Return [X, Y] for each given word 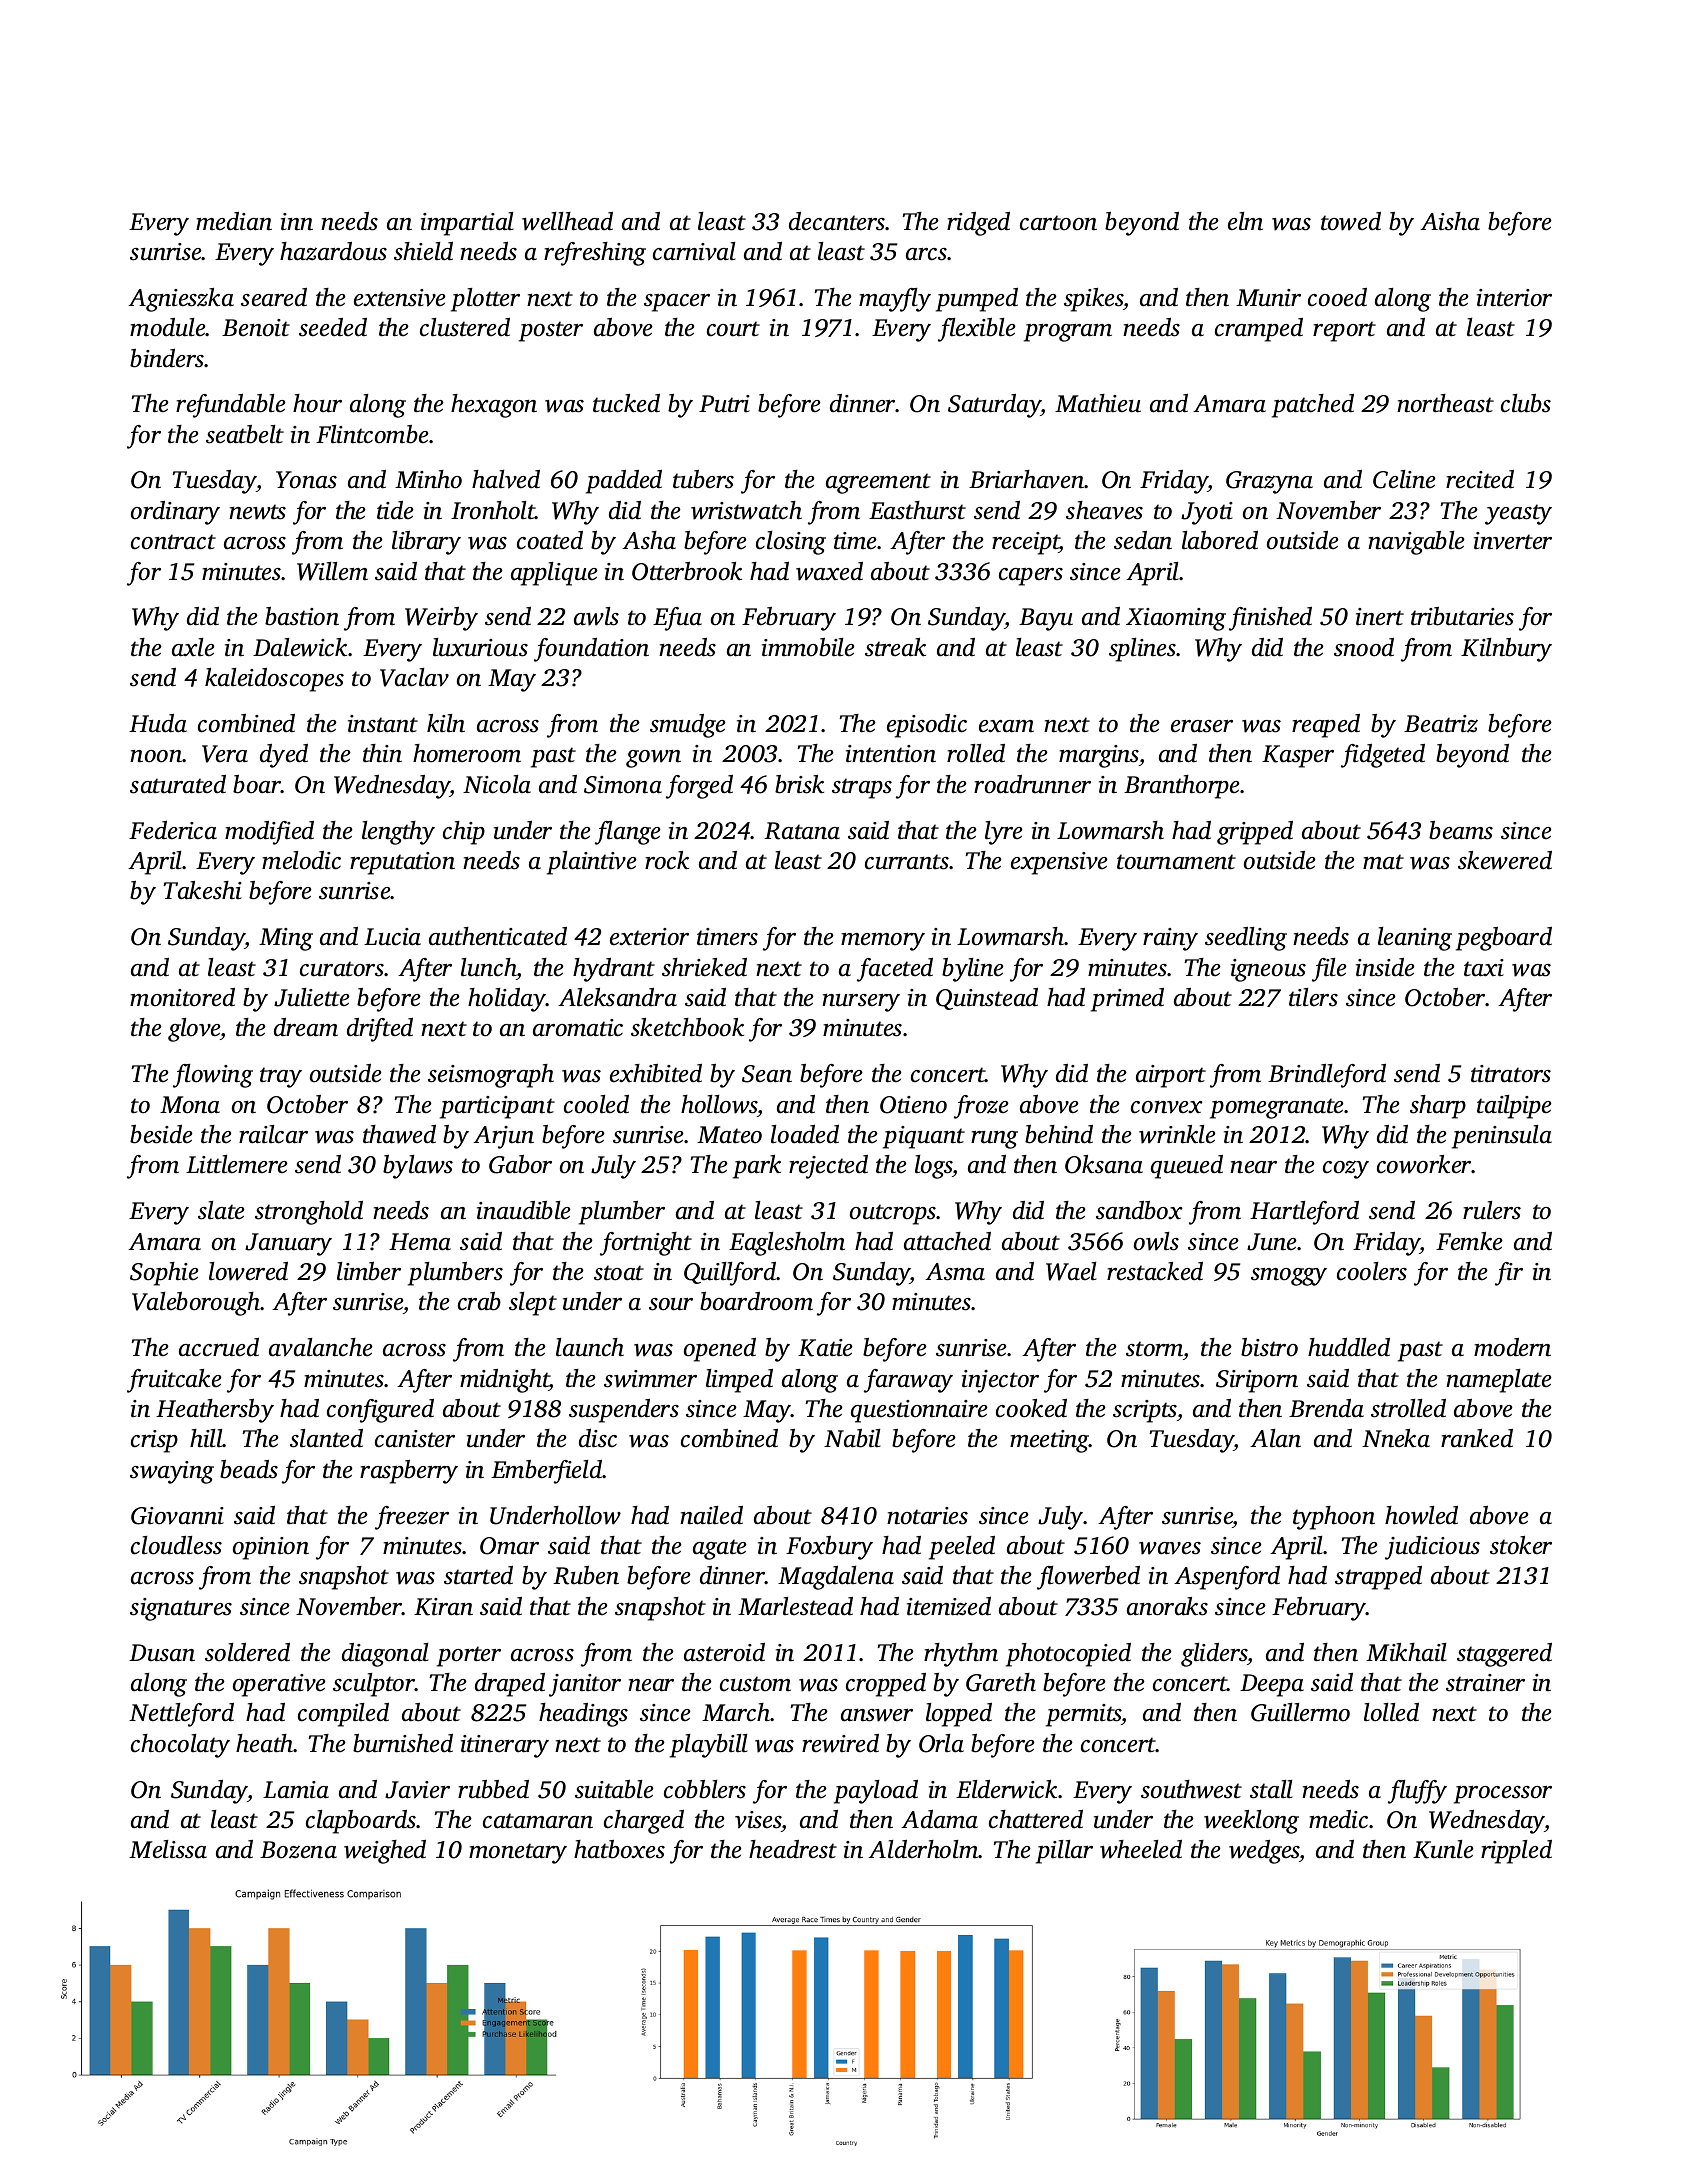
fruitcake [174, 1381]
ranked [1477, 1438]
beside [161, 1134]
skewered [1505, 860]
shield [423, 251]
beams [1461, 830]
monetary [518, 1853]
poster [551, 331]
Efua [677, 619]
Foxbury [829, 1548]
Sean [767, 1074]
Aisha [1450, 221]
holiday [507, 1000]
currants [907, 862]
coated [550, 540]
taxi [1484, 968]
